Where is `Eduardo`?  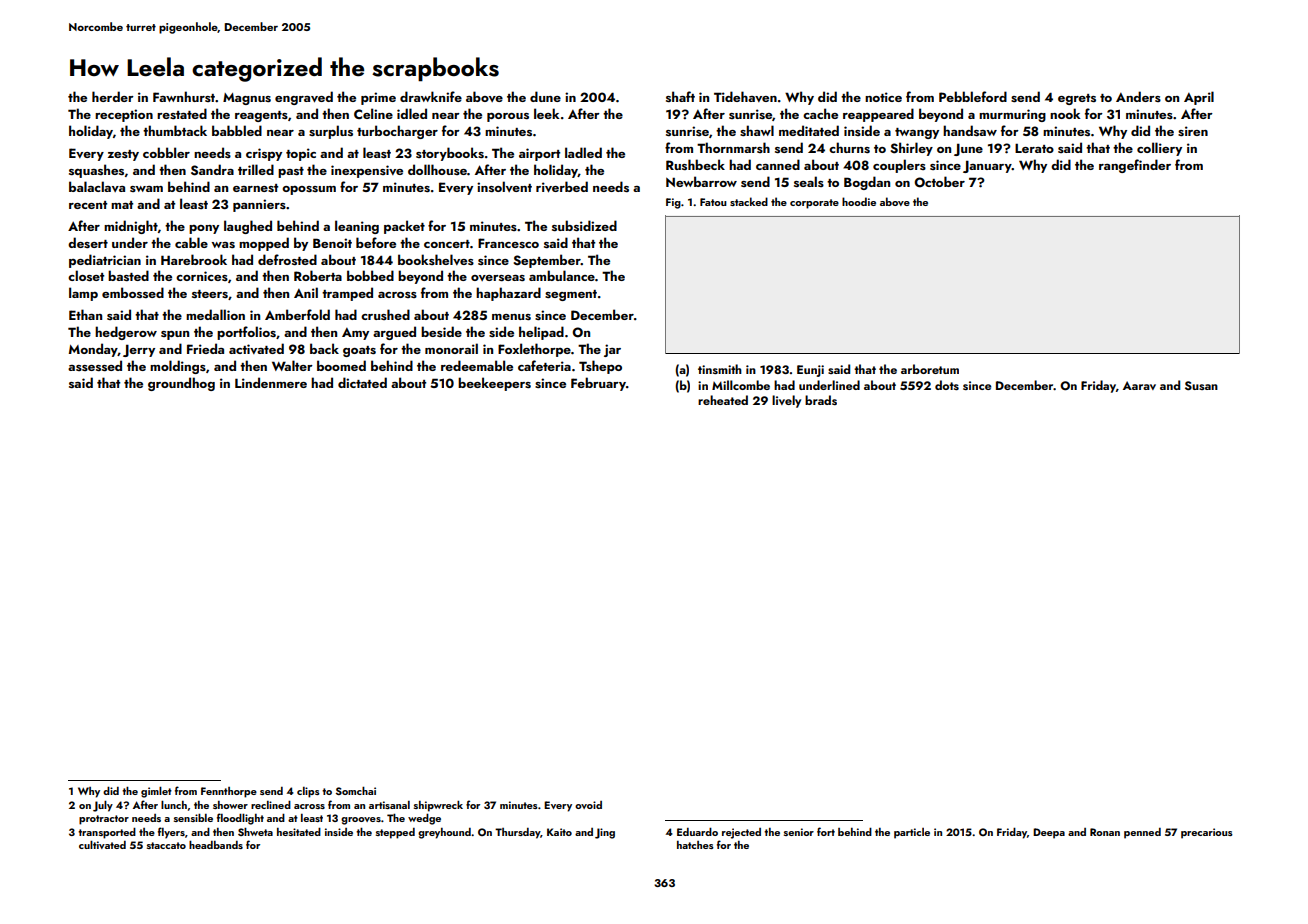 Eduardo is located at coordinates (697, 831).
